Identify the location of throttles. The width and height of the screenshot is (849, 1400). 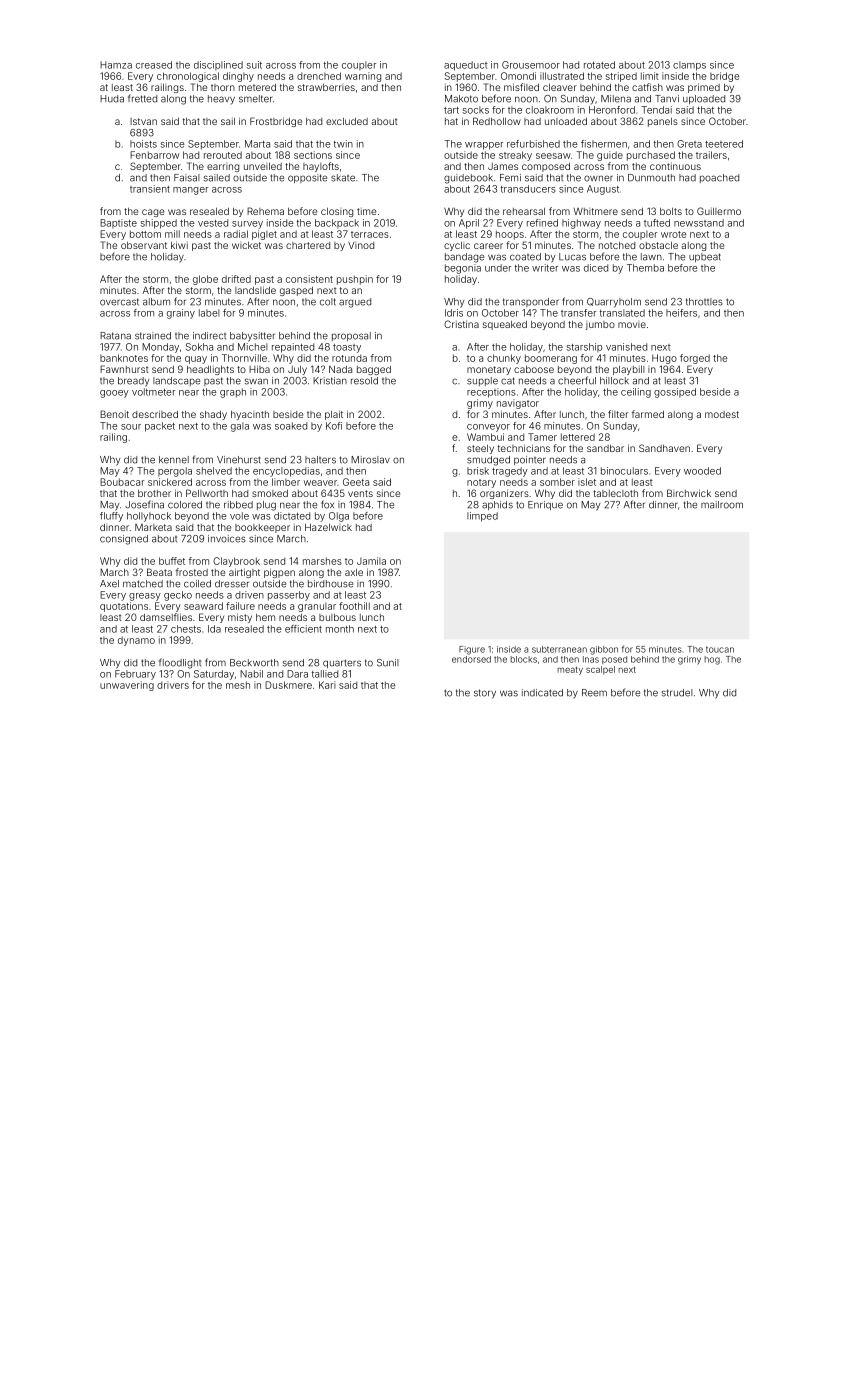
(704, 302).
